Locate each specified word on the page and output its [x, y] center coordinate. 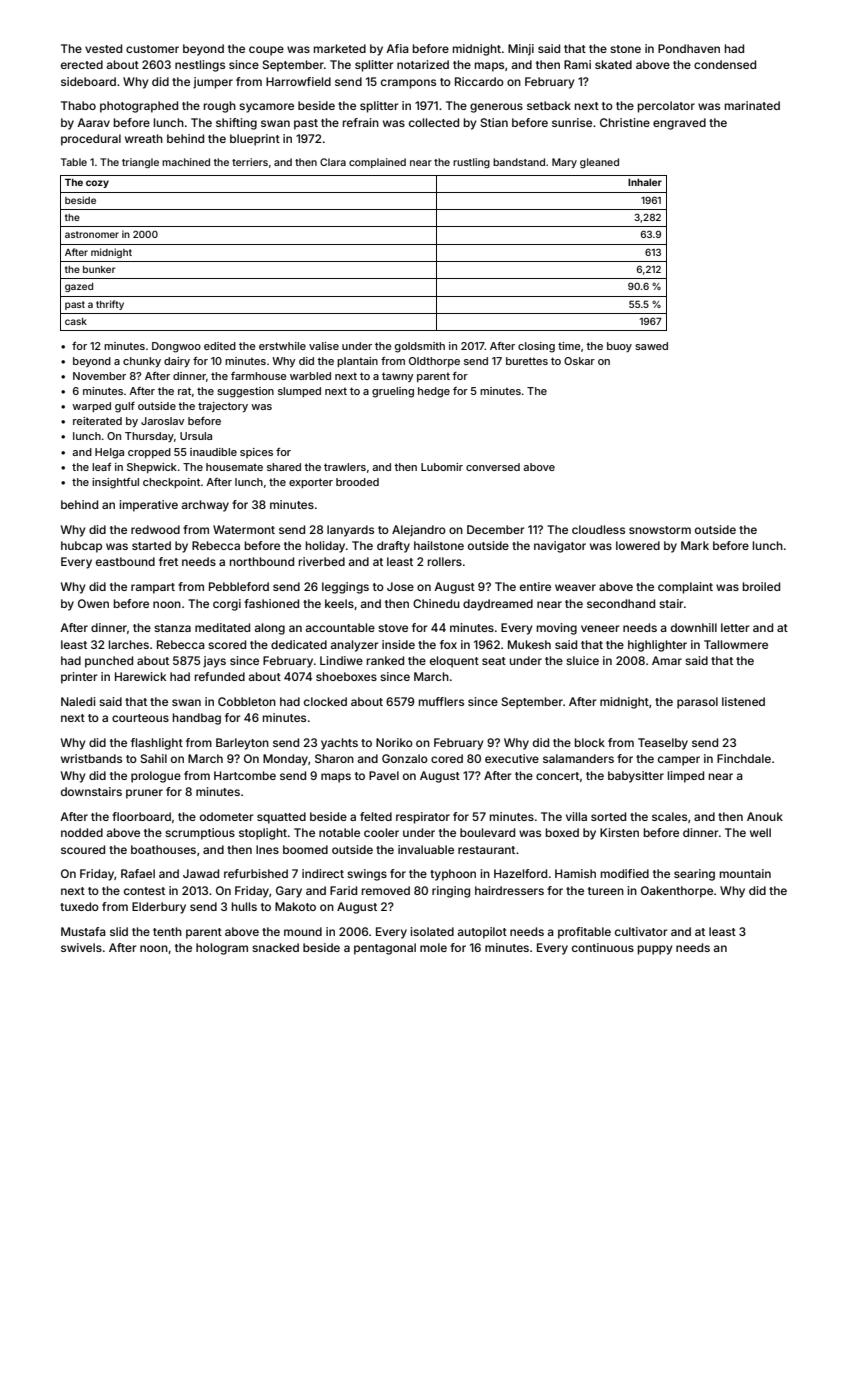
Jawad [201, 873]
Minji [521, 50]
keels [339, 603]
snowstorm [660, 530]
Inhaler [645, 182]
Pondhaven [689, 48]
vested [103, 48]
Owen [93, 603]
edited [220, 346]
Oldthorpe [434, 362]
